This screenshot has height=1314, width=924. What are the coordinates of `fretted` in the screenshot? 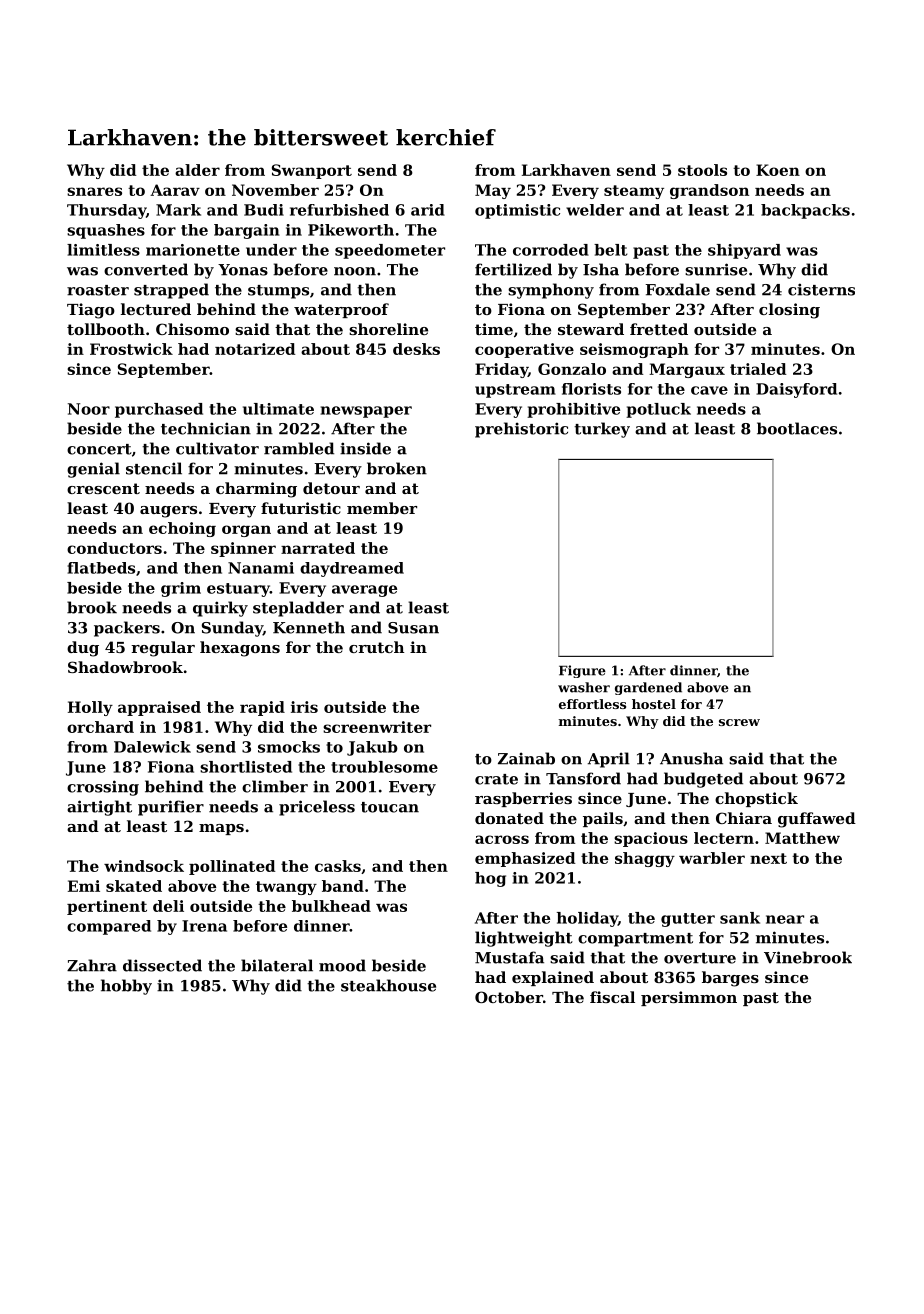 It's located at (659, 329).
